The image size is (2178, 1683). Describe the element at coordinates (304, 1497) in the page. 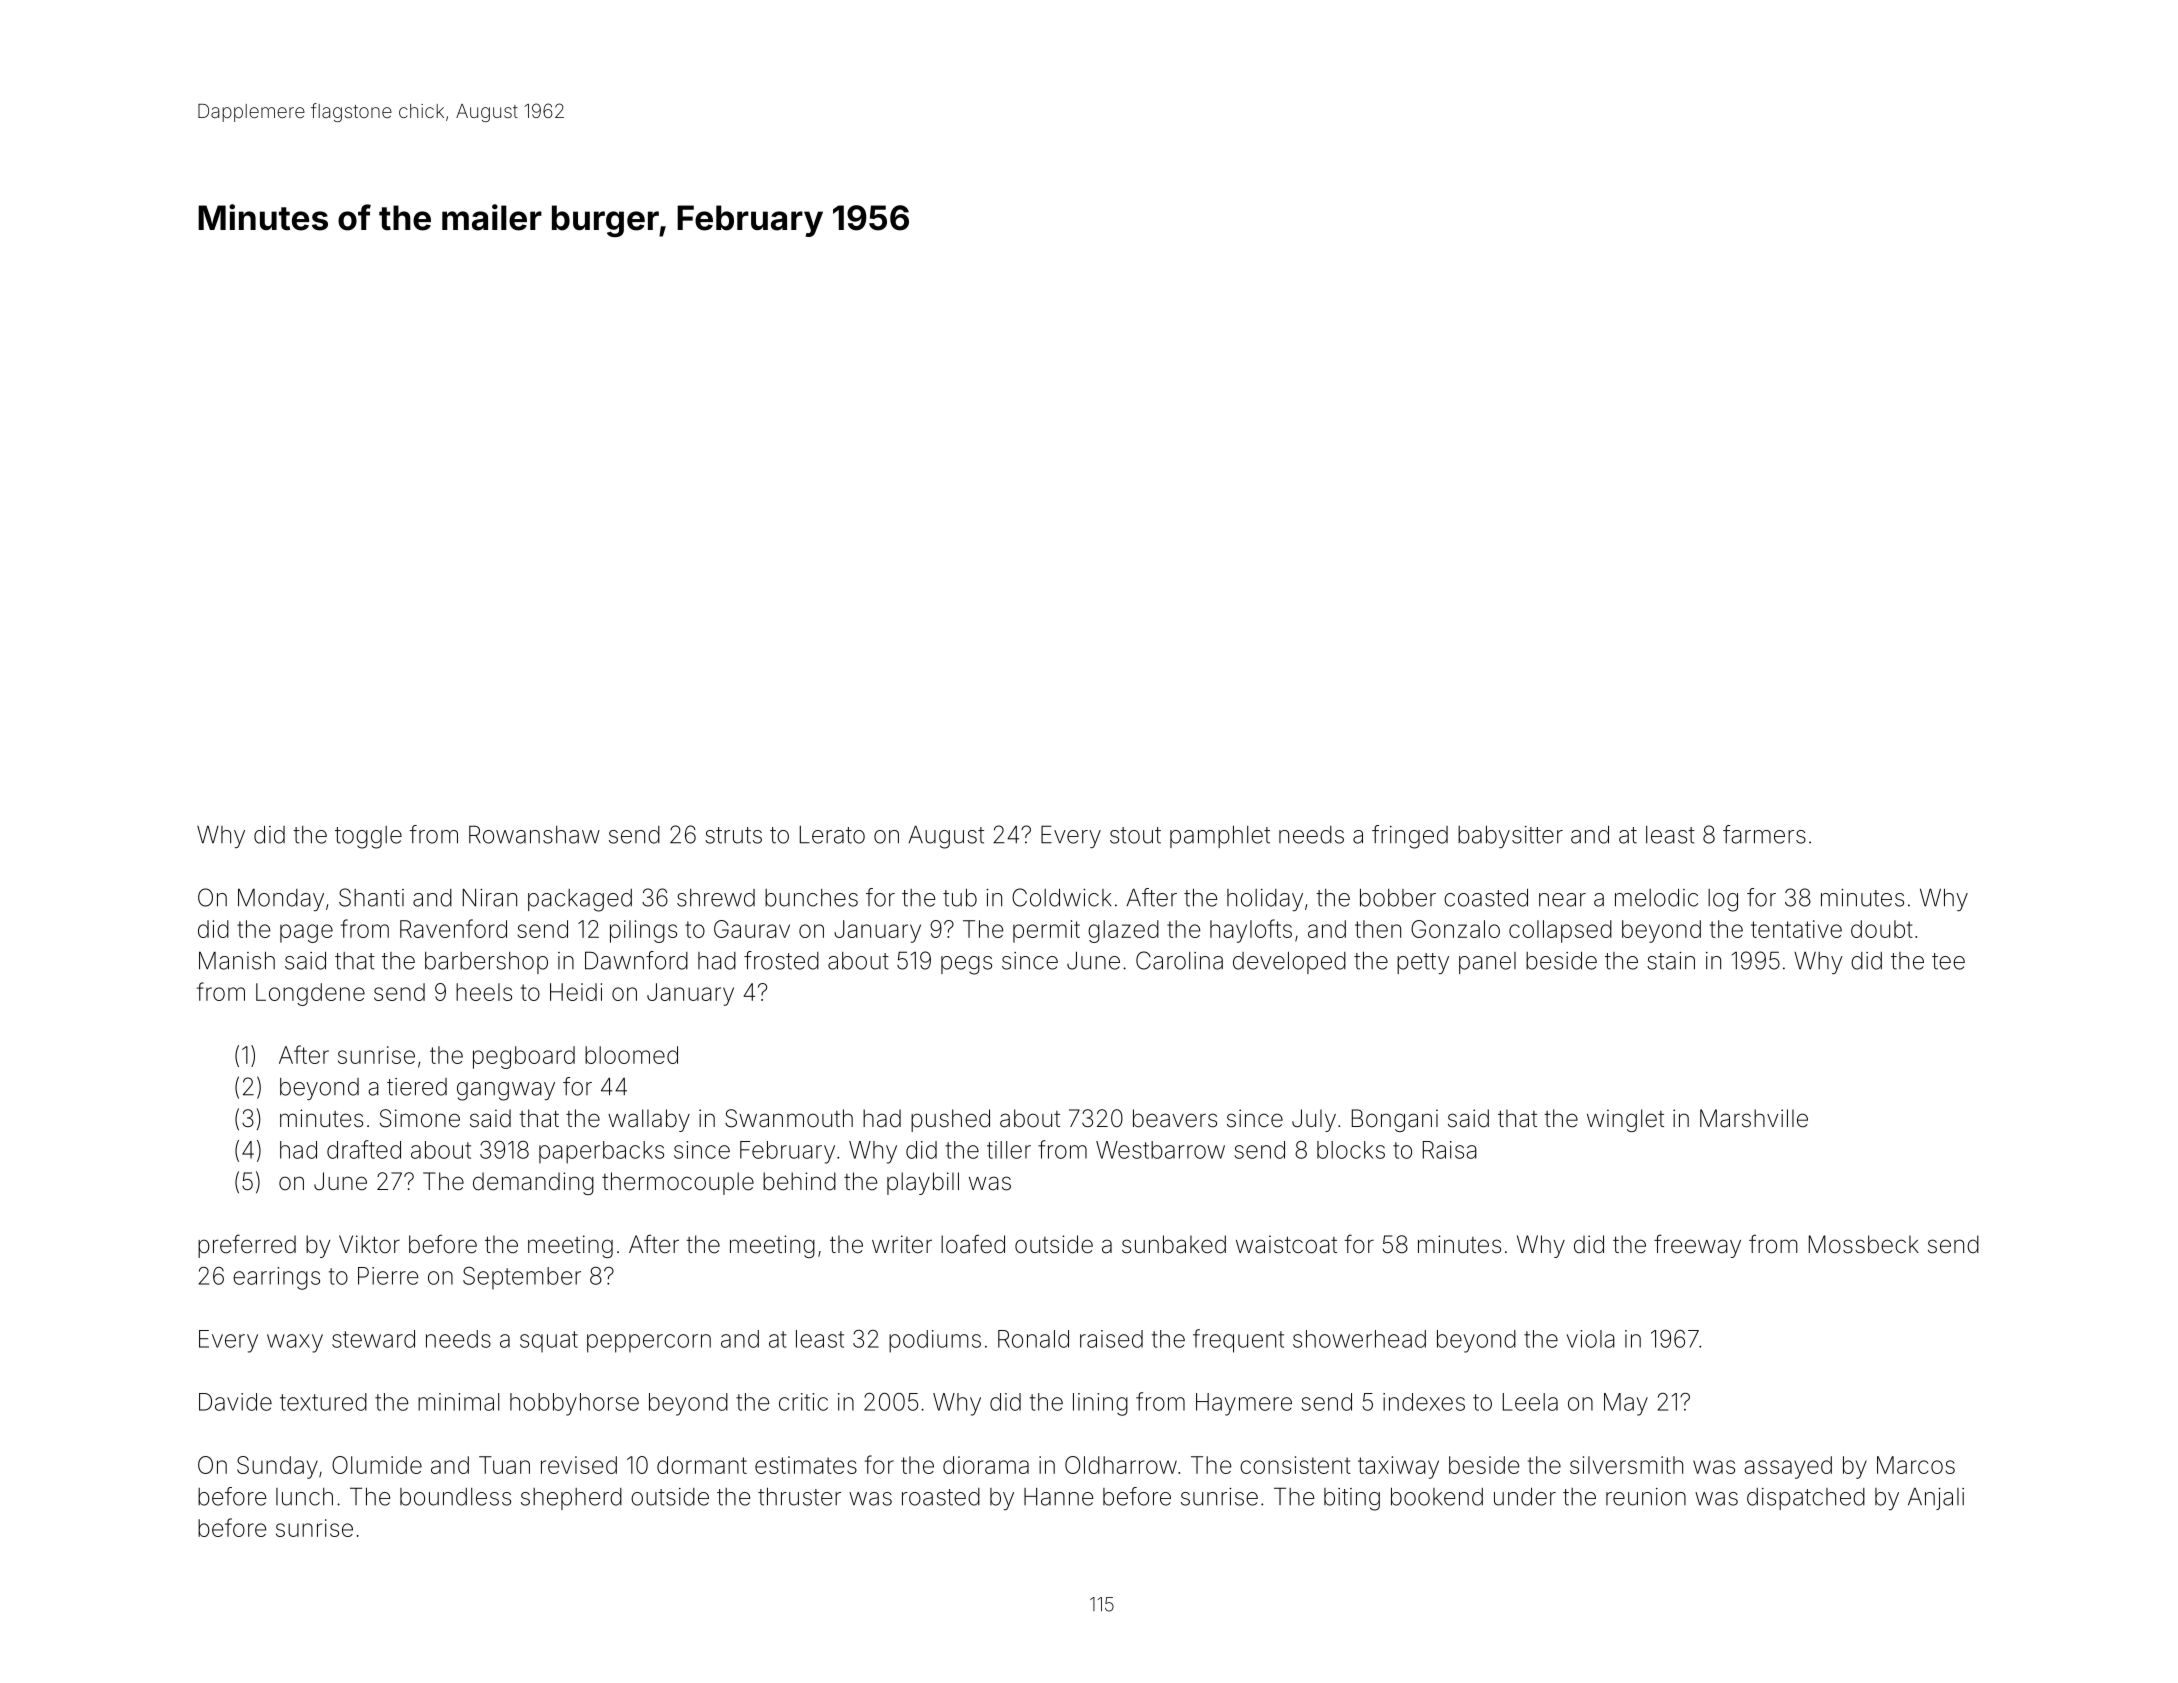

I see `lunch` at that location.
